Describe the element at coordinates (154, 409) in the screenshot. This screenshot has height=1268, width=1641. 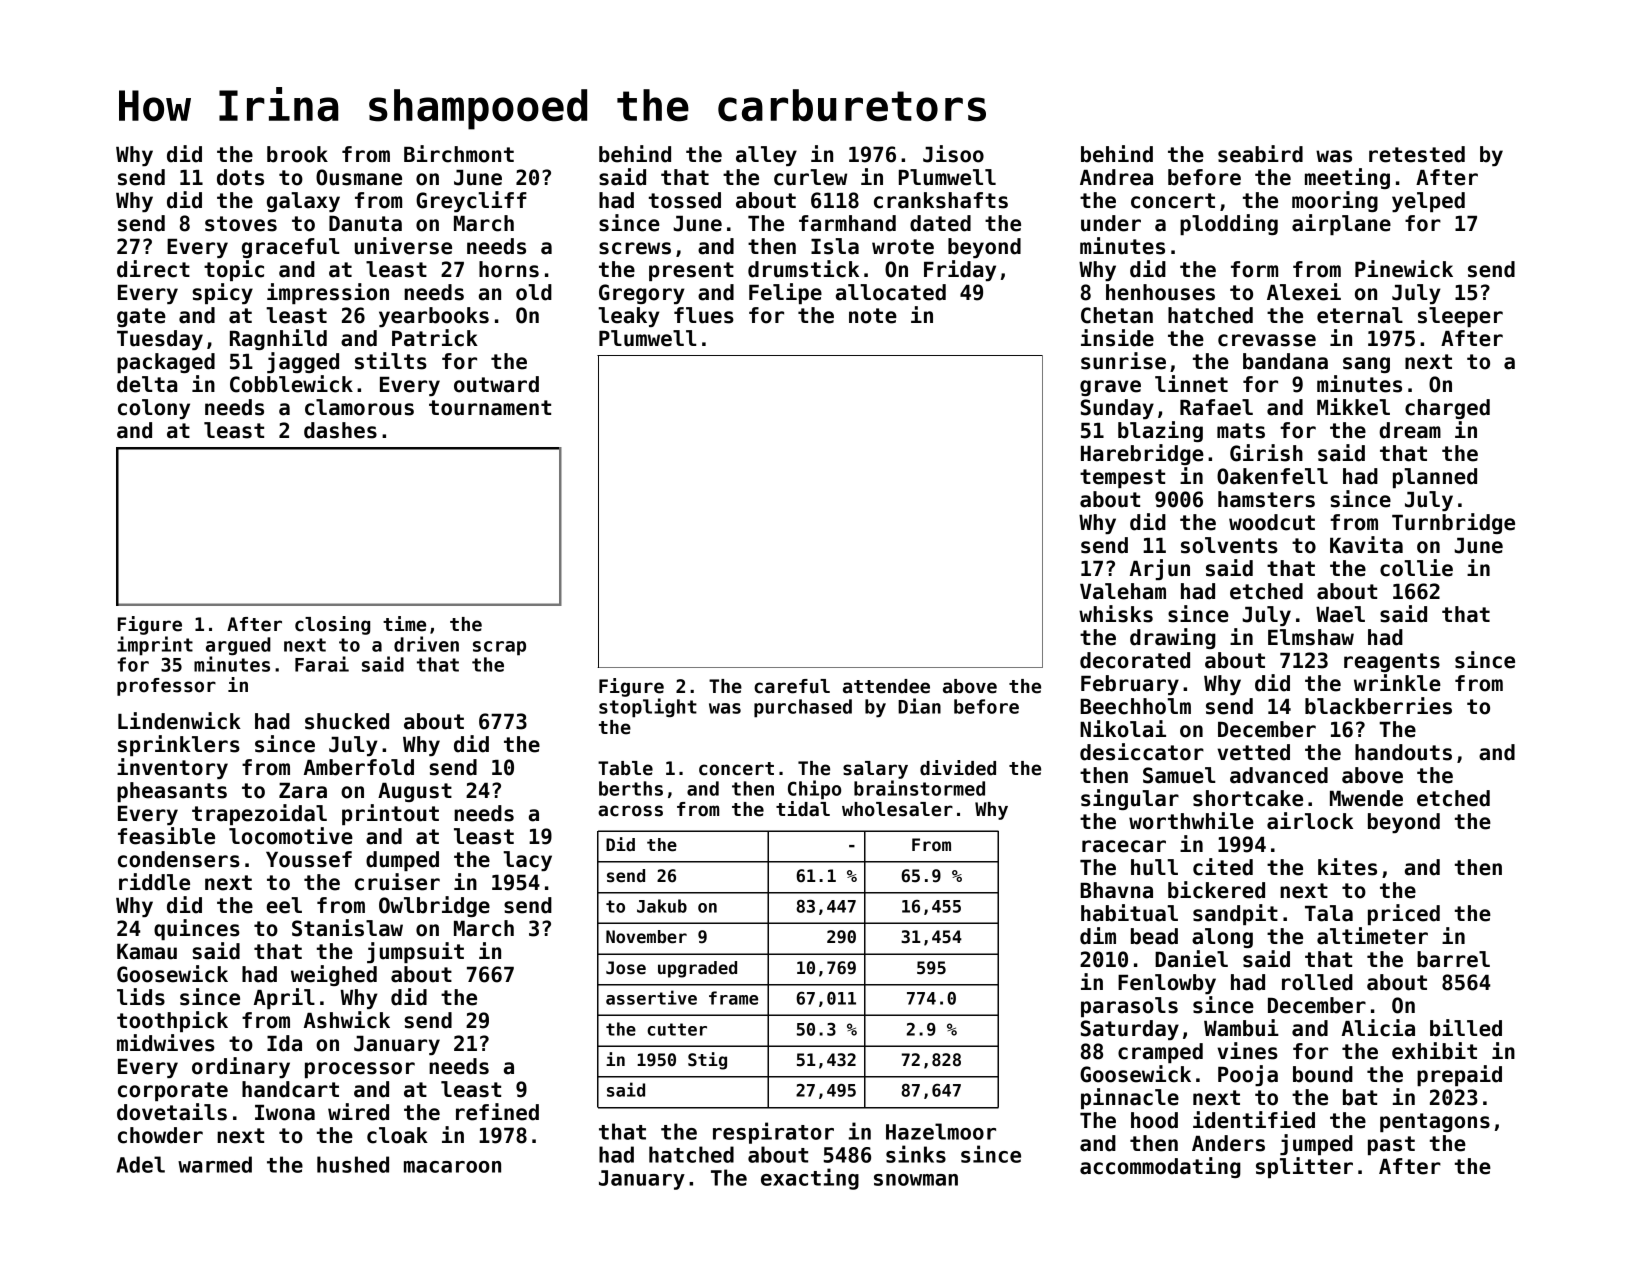
I see `colony` at that location.
